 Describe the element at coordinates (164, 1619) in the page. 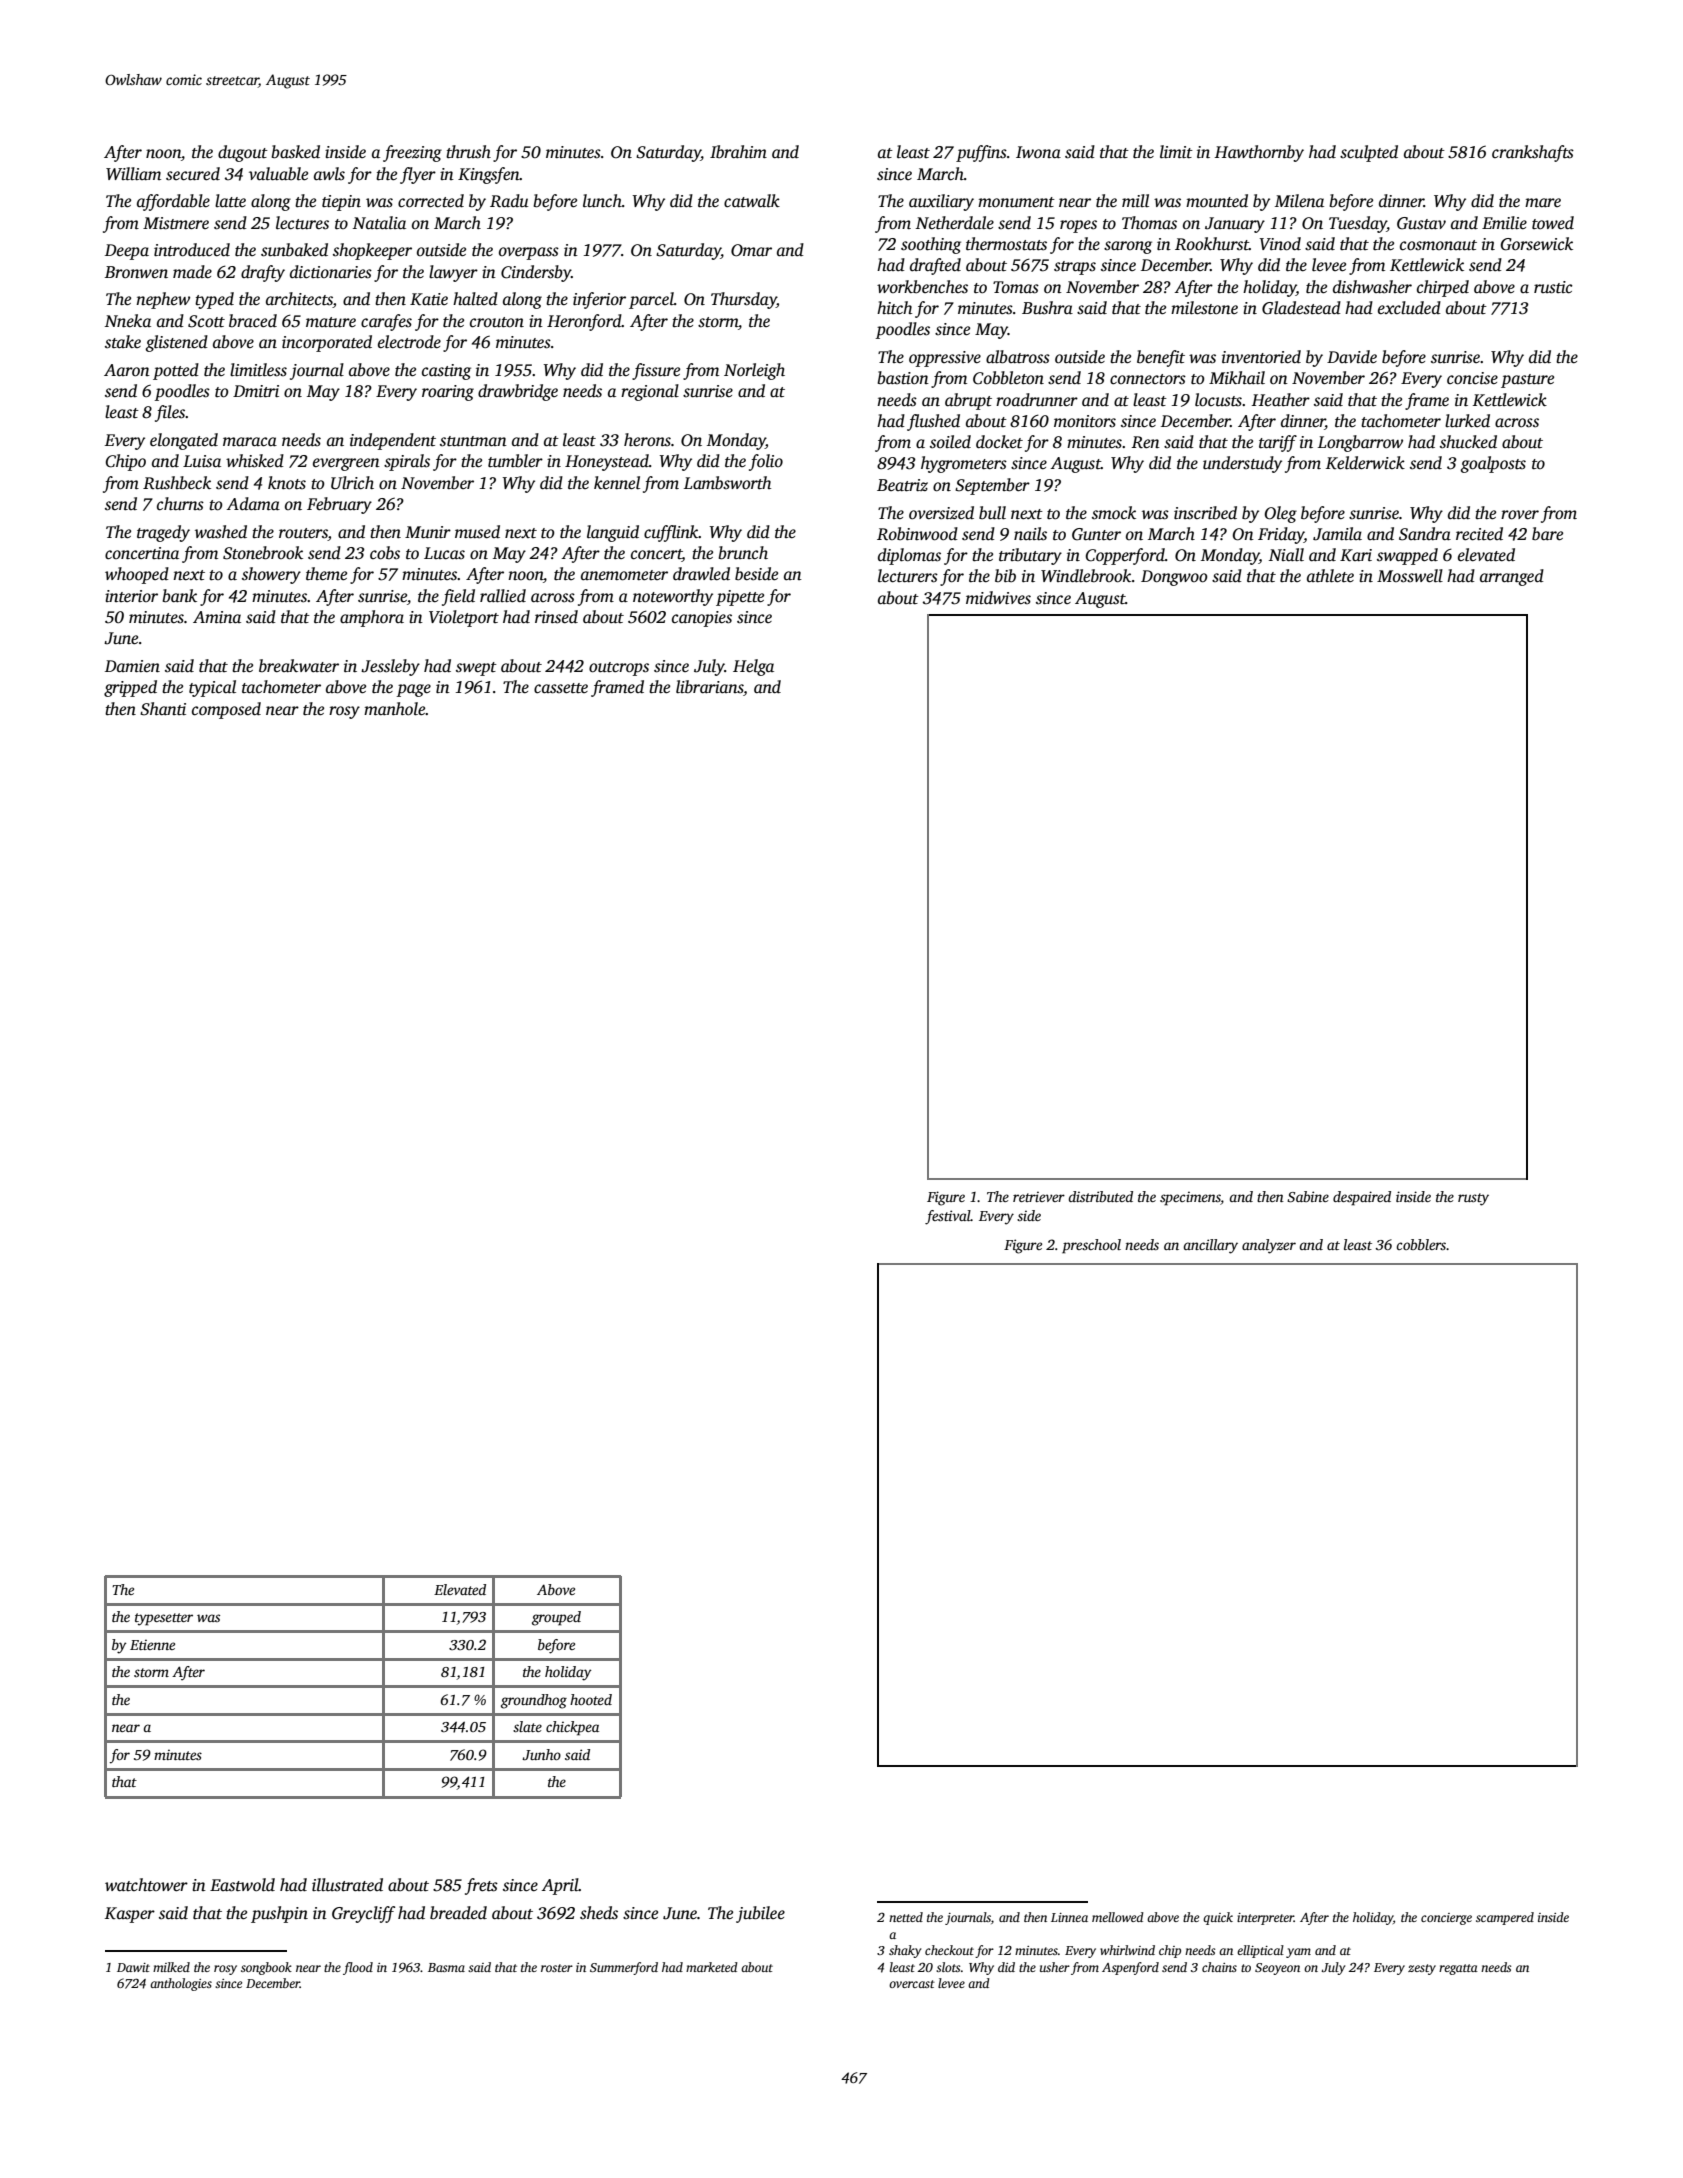

I see `typesetter` at that location.
